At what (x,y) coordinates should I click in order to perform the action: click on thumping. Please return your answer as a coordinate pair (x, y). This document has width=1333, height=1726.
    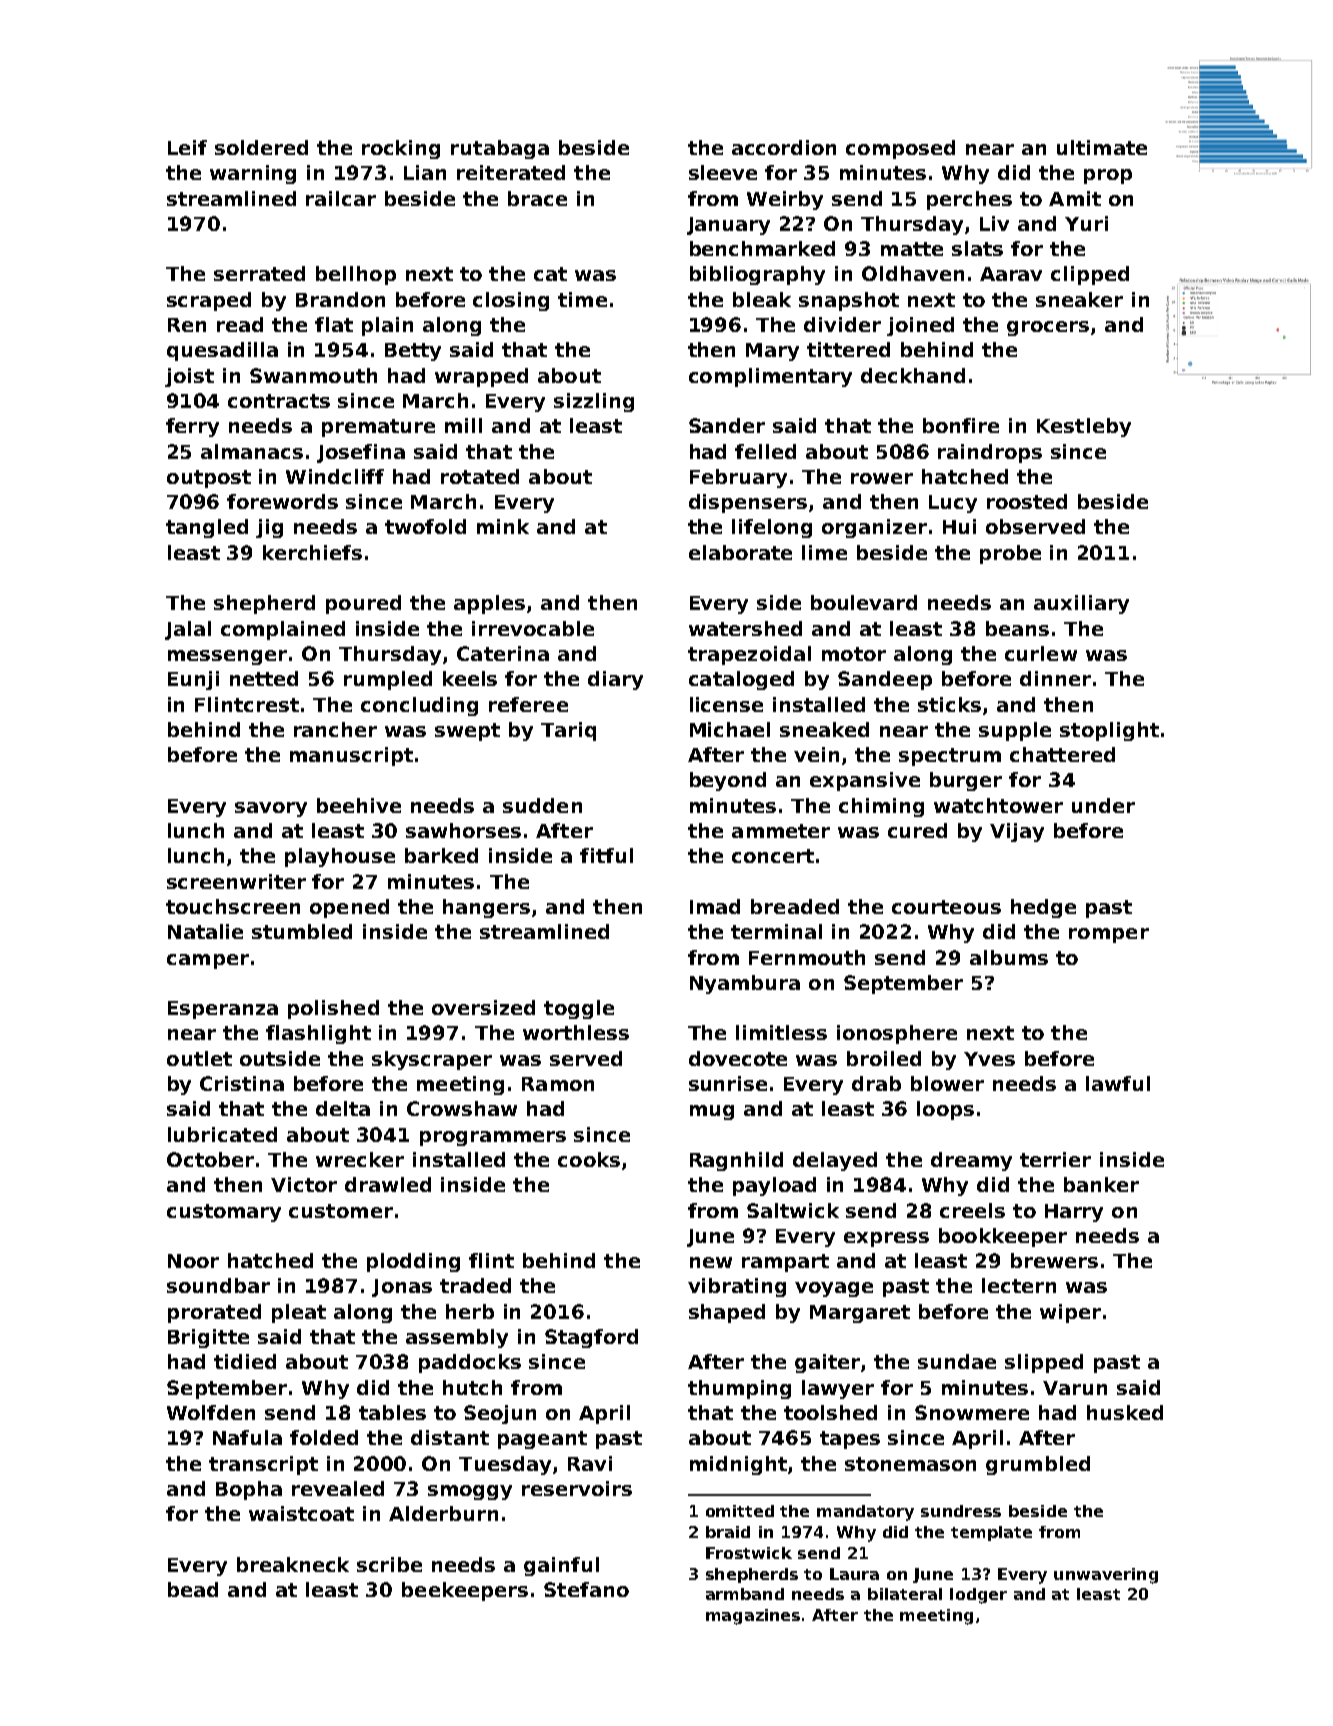
    Looking at the image, I should click on (739, 1389).
